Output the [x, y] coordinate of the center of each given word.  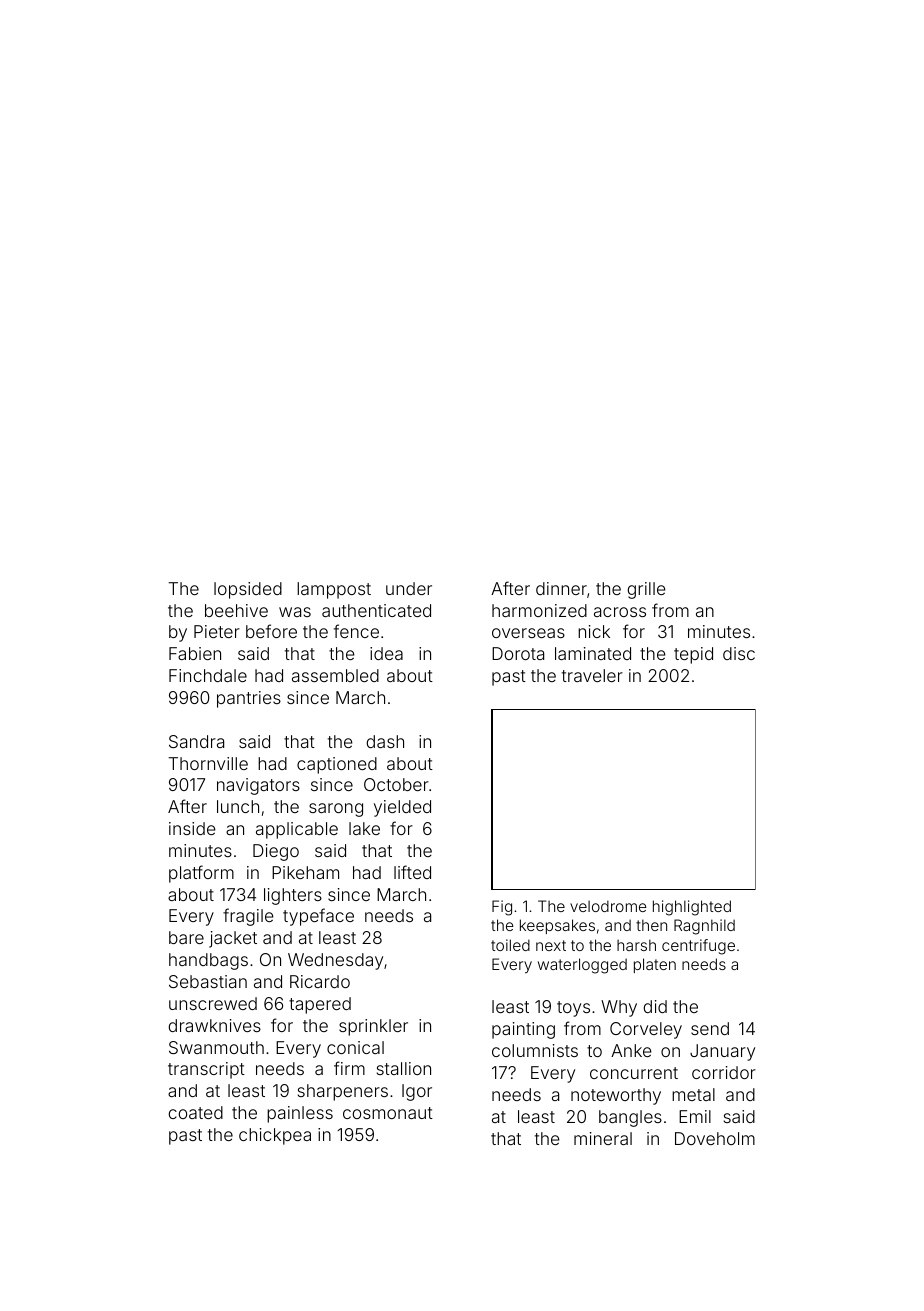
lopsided [248, 590]
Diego [276, 852]
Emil [695, 1116]
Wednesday [335, 961]
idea [386, 653]
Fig [502, 908]
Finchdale [208, 675]
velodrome [608, 906]
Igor [417, 1092]
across [620, 612]
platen [655, 965]
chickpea [275, 1136]
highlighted [692, 908]
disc [739, 653]
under [409, 588]
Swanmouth [216, 1047]
